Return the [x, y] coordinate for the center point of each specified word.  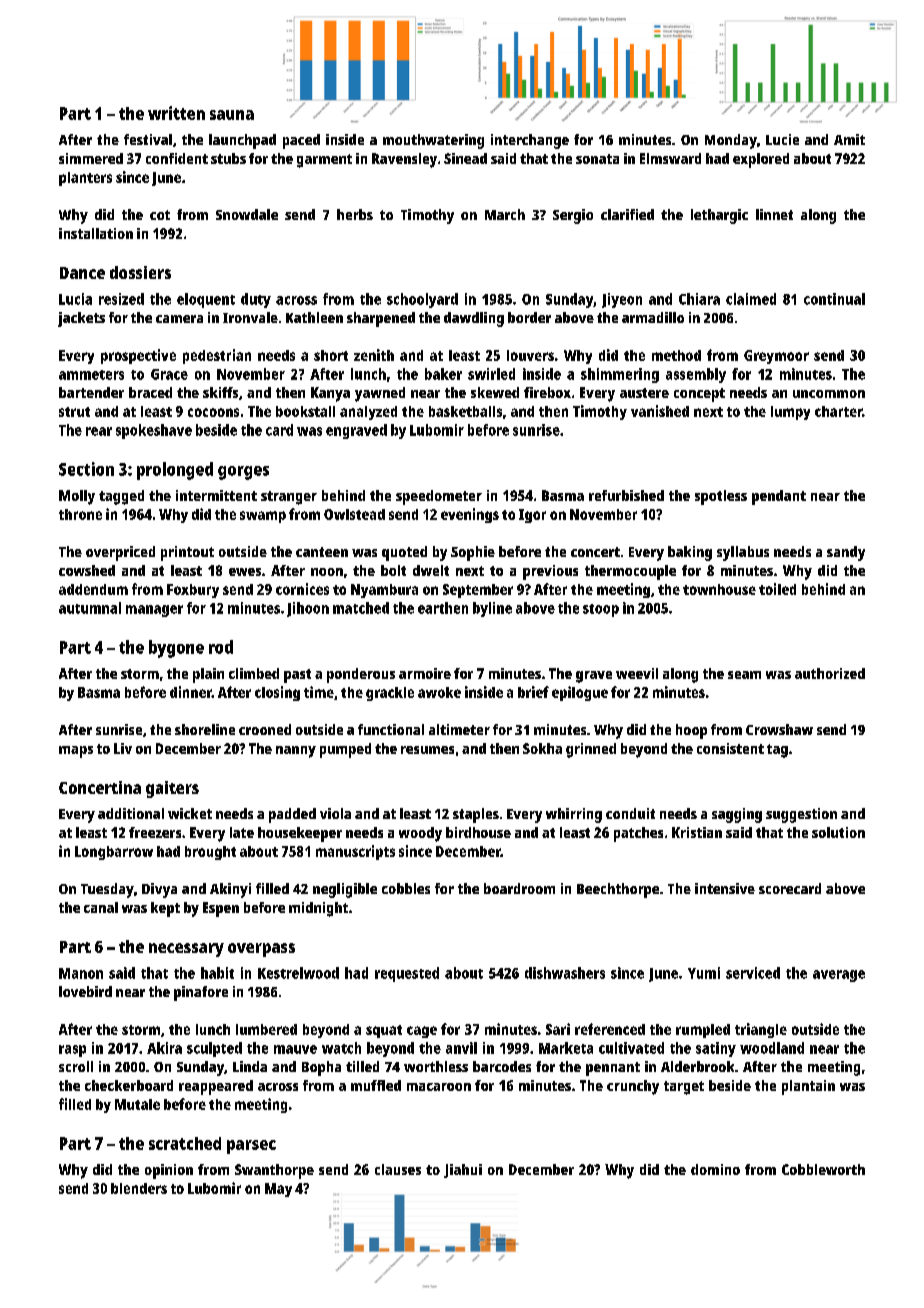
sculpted [214, 1049]
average [839, 976]
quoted [404, 553]
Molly [77, 497]
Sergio [573, 216]
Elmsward [670, 158]
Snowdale [247, 214]
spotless [721, 497]
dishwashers [565, 973]
